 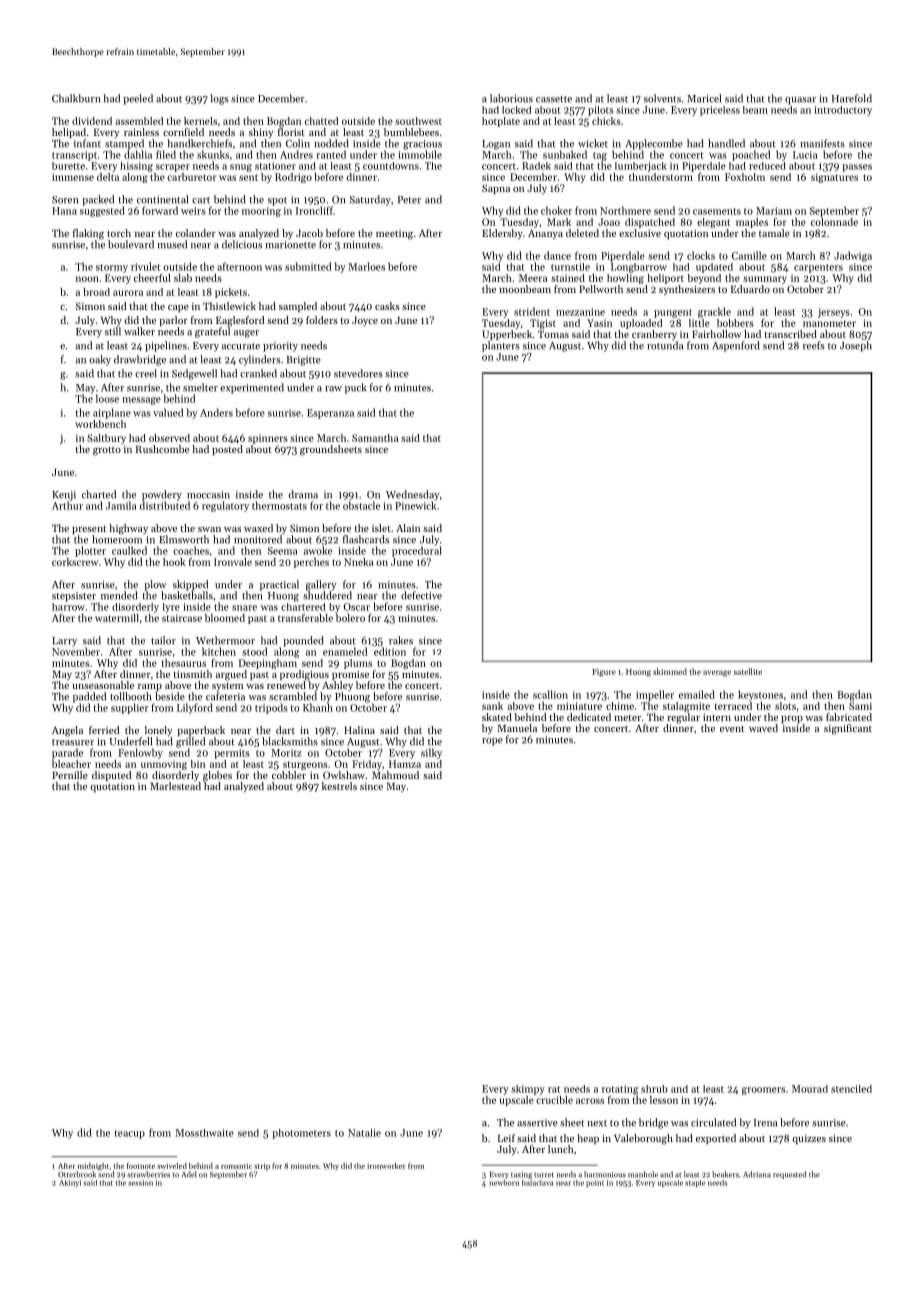 What do you see at coordinates (822, 143) in the image?
I see `manifests` at bounding box center [822, 143].
